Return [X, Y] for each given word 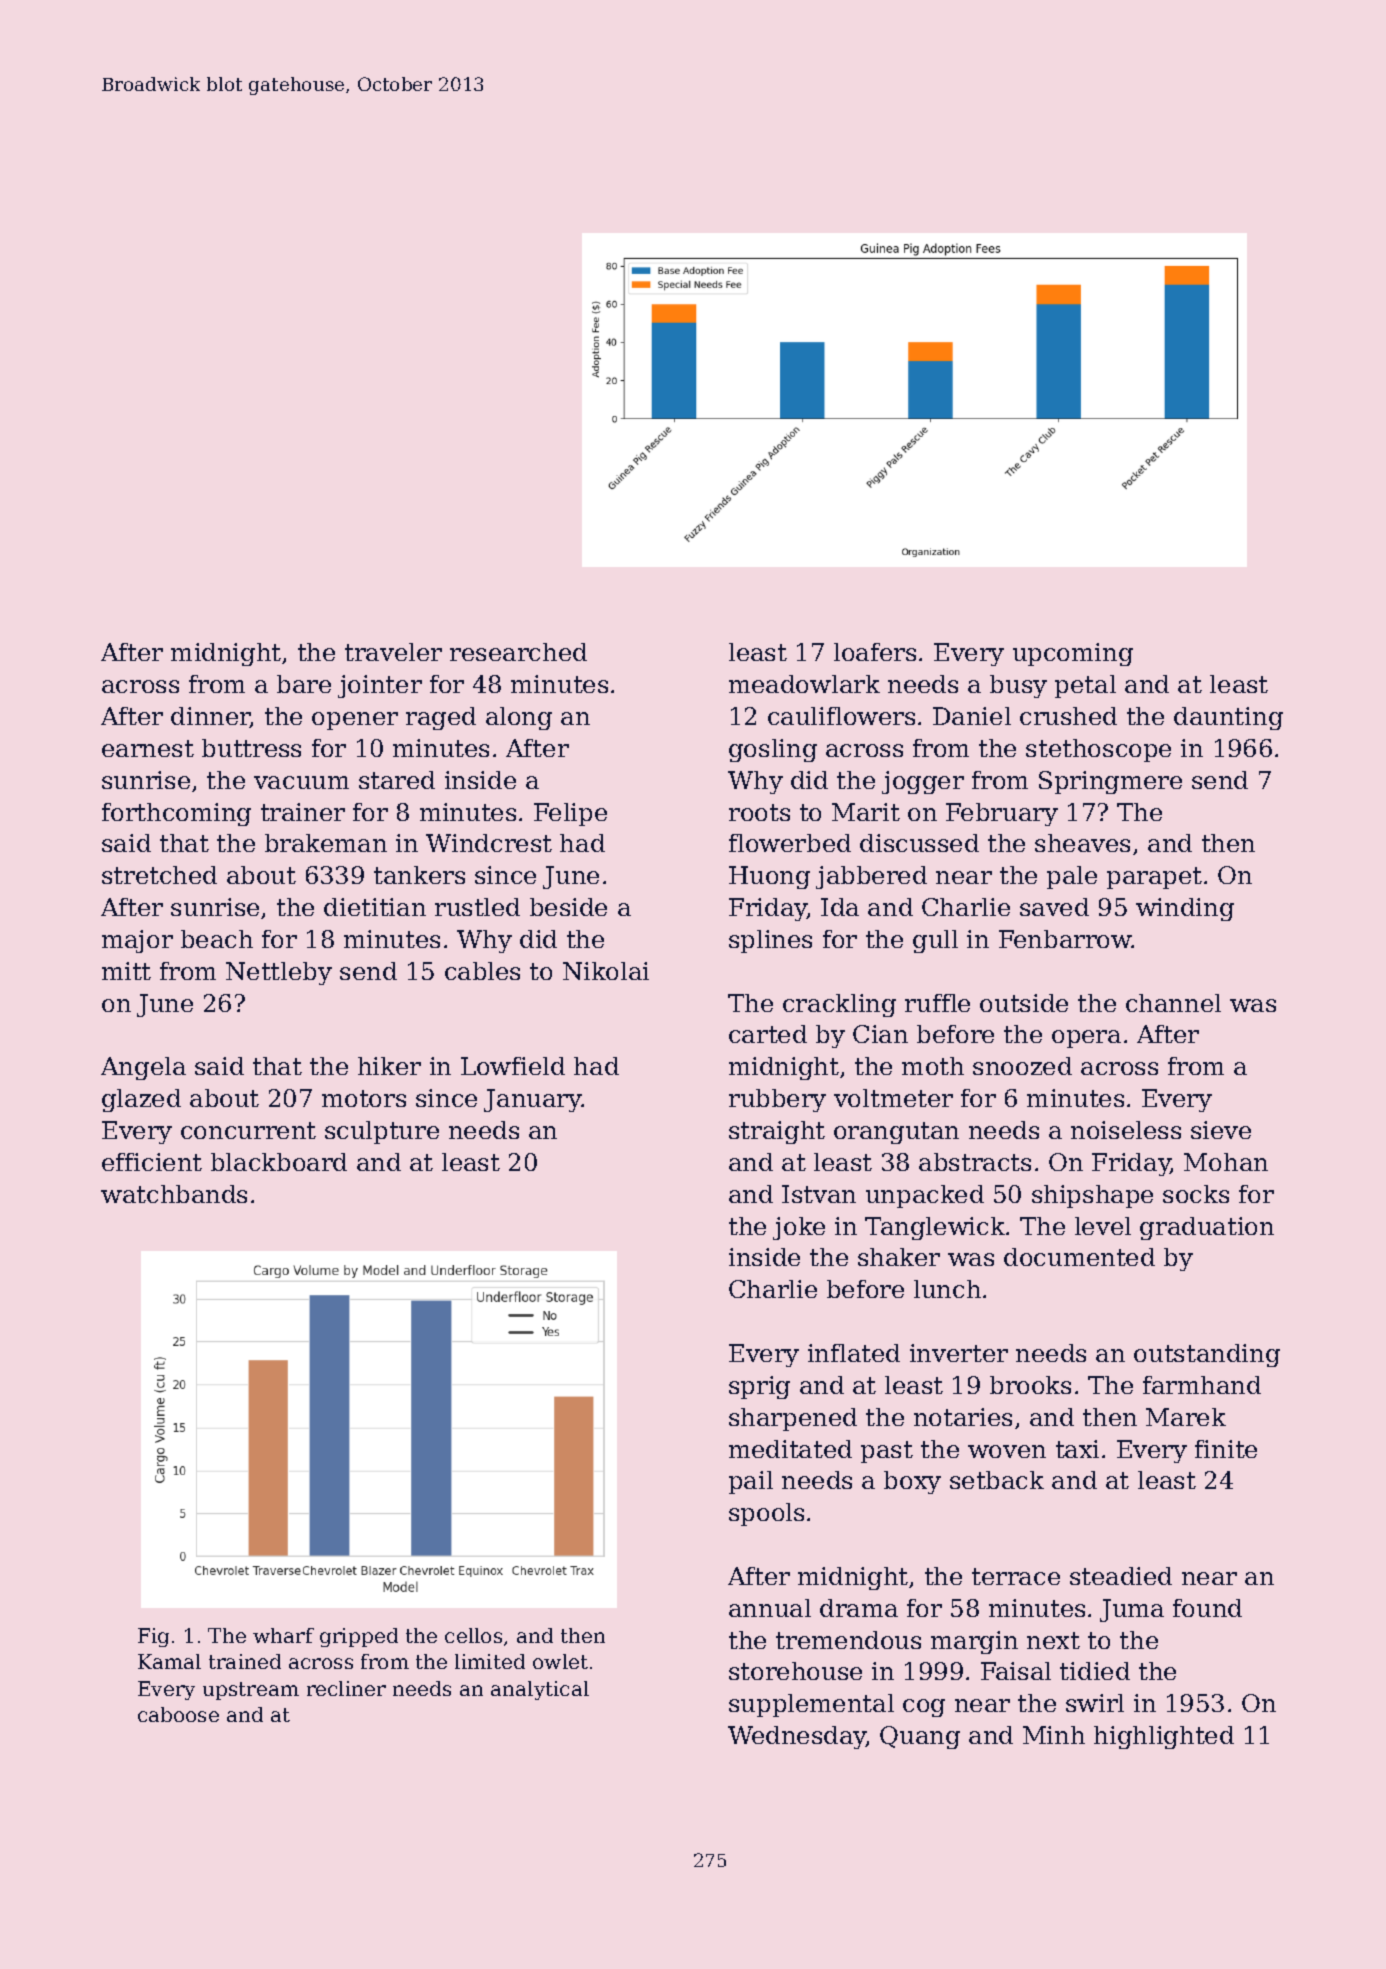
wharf [283, 1635]
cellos [473, 1635]
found [1207, 1608]
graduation [1207, 1228]
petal [1085, 686]
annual [770, 1608]
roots [759, 812]
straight [777, 1132]
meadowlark [804, 684]
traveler [393, 652]
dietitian [375, 907]
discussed [919, 843]
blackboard [279, 1162]
